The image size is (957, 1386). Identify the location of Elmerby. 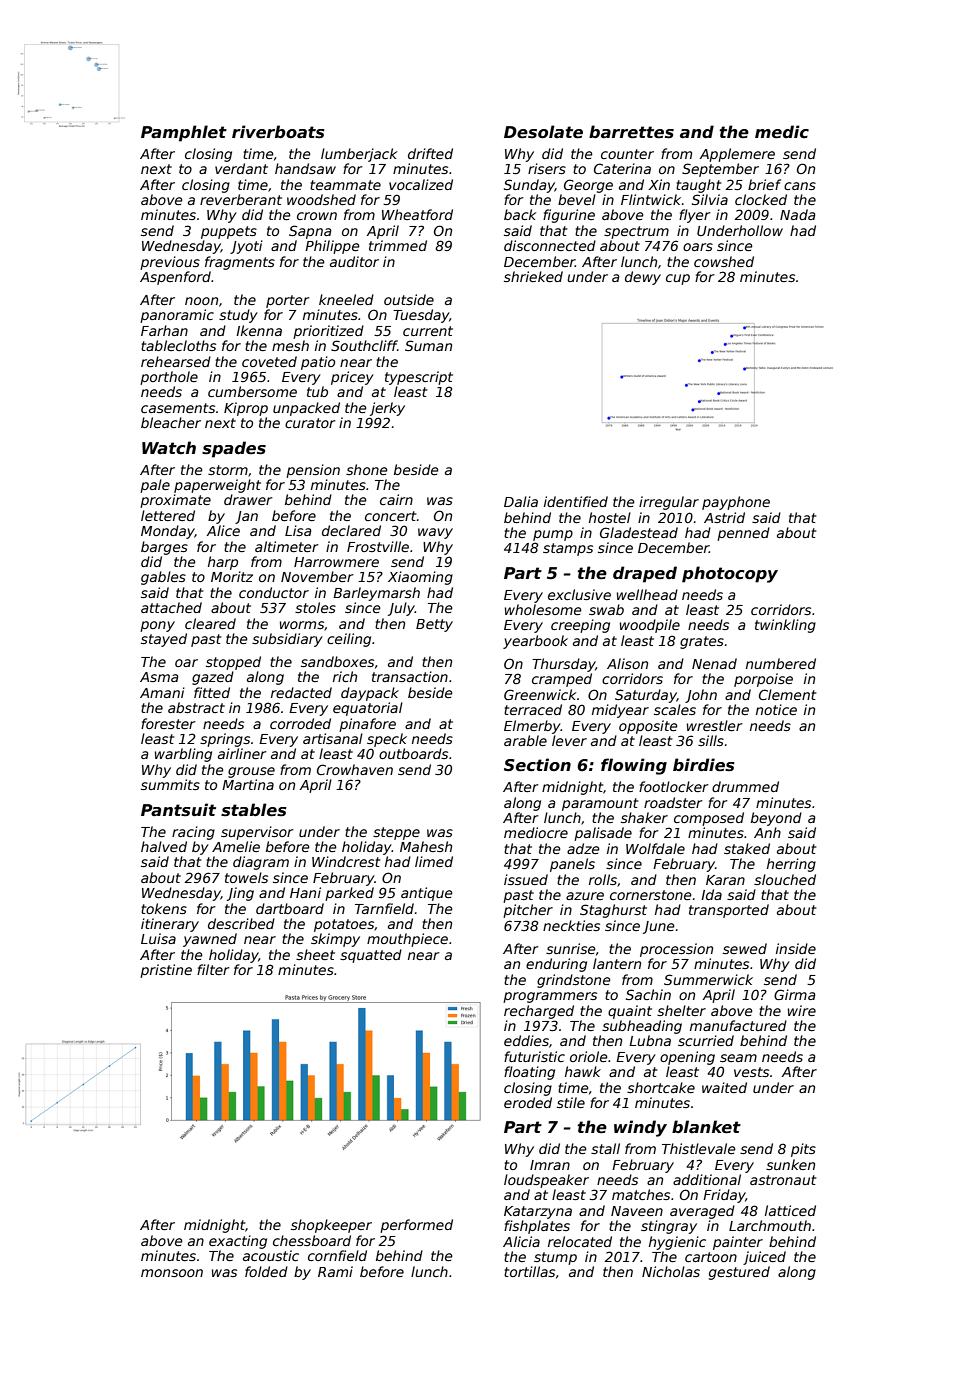
(532, 727).
